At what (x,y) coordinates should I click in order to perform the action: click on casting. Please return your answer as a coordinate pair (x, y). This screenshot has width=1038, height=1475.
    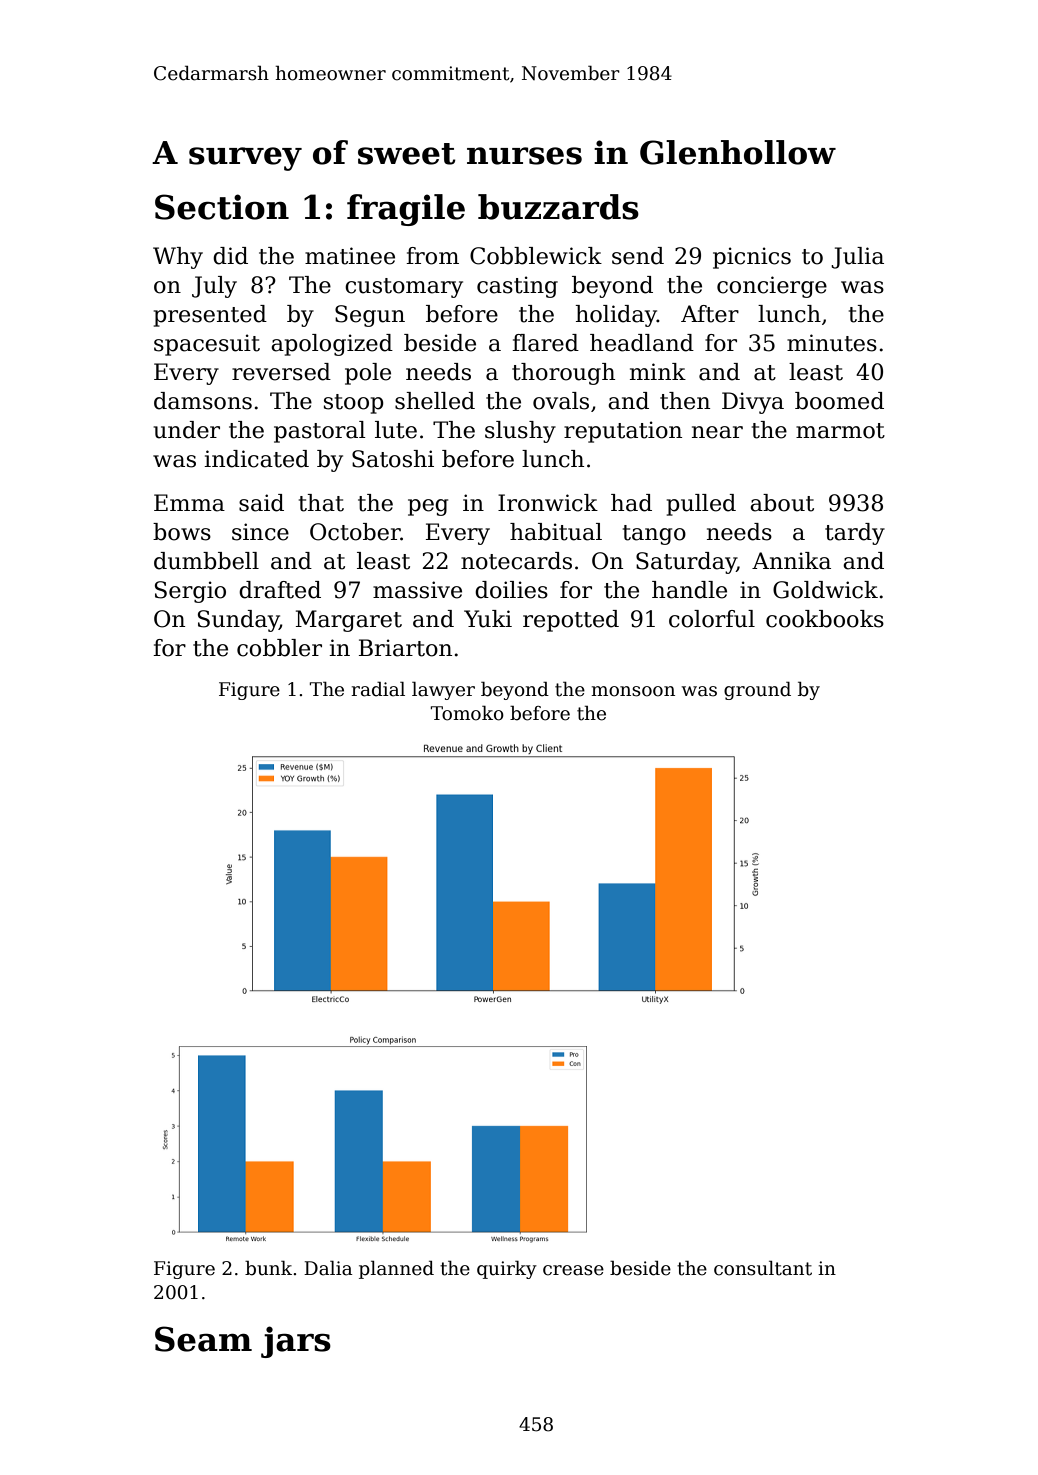
    Looking at the image, I should click on (517, 287).
